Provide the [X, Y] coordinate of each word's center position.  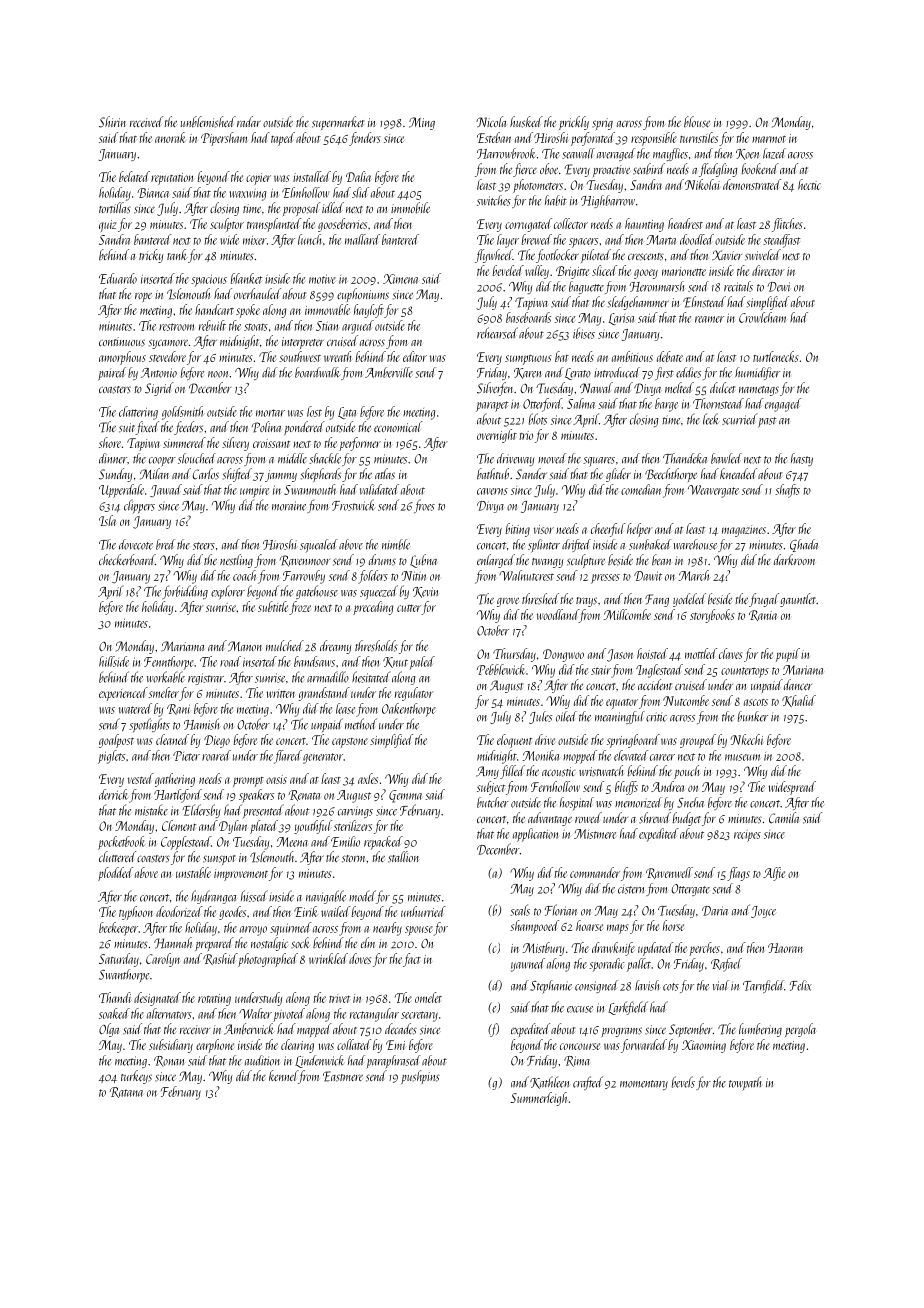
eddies [688, 372]
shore [110, 442]
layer [508, 241]
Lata [347, 413]
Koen [747, 154]
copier [258, 179]
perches [704, 949]
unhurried [423, 911]
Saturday [119, 960]
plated [264, 827]
